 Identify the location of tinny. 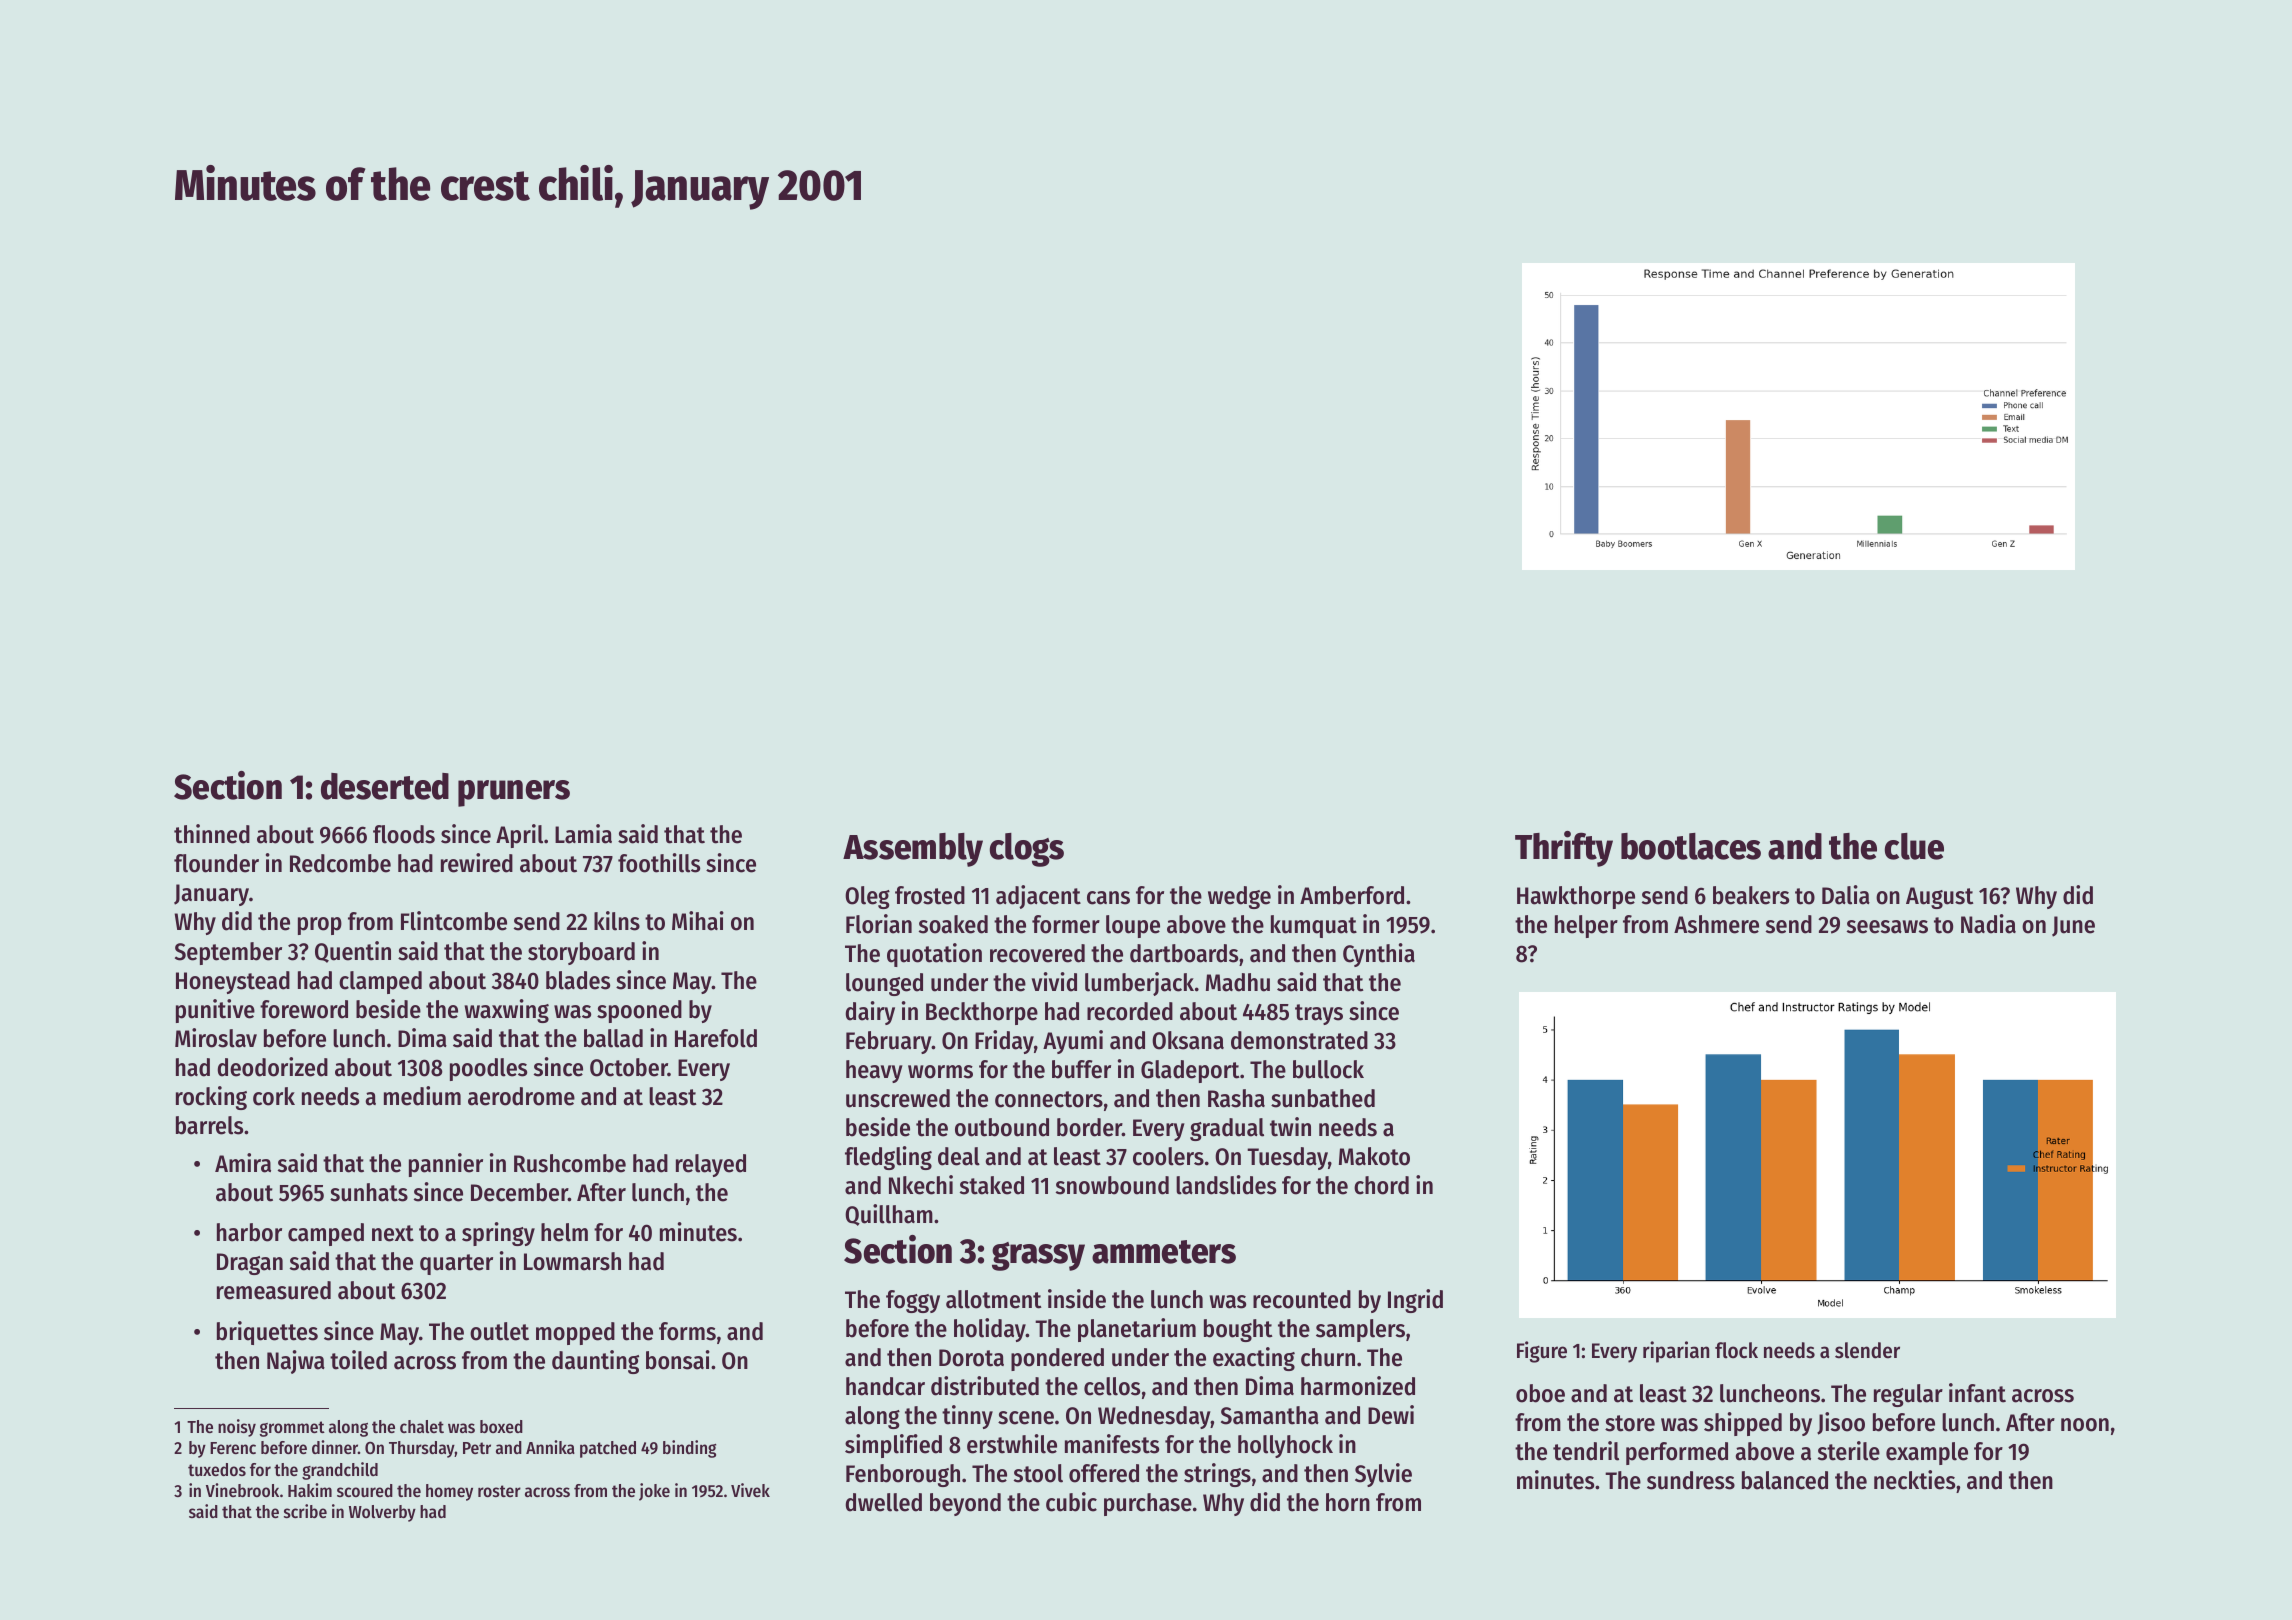
(967, 1417).
